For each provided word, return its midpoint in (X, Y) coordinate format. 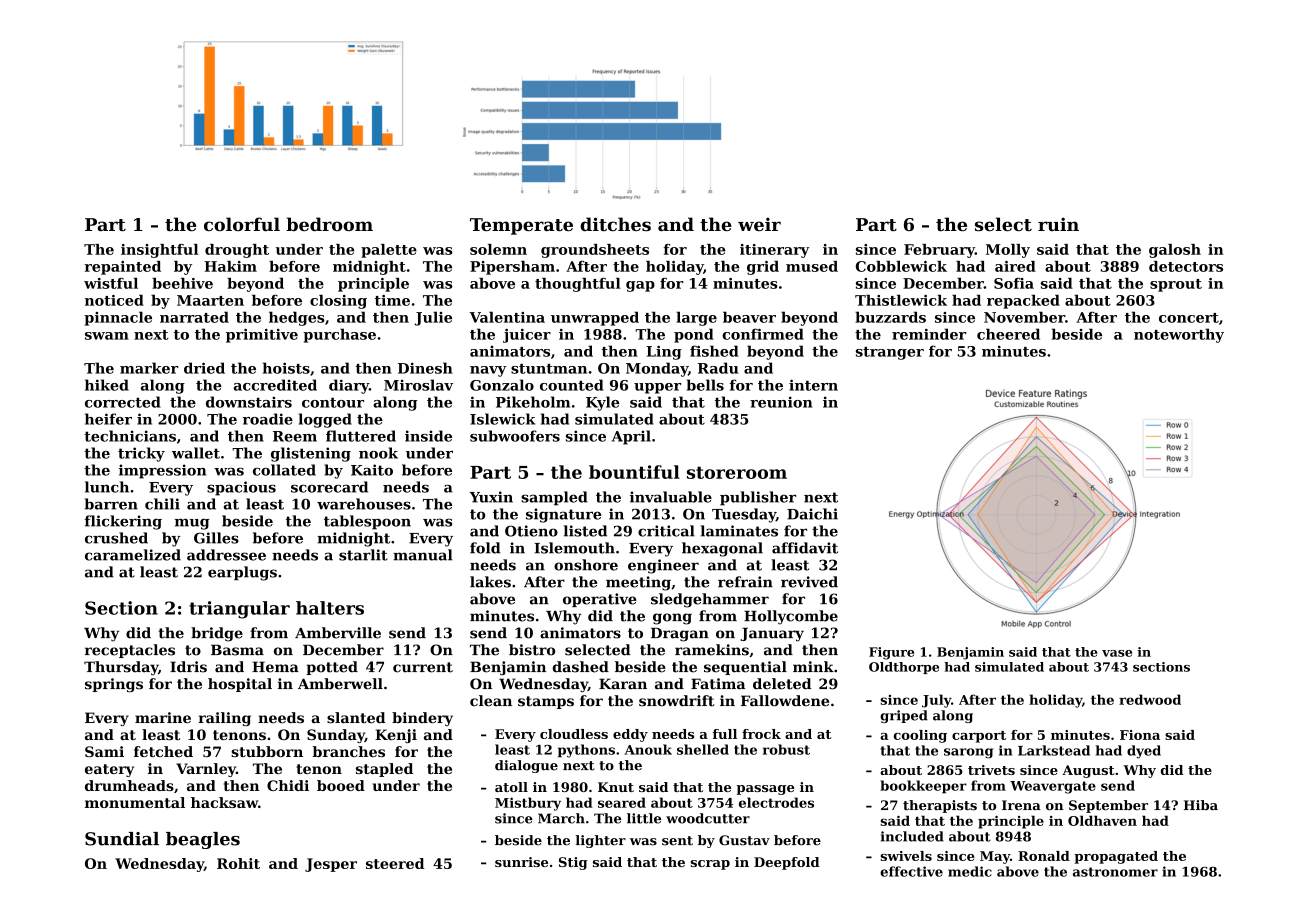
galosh (1175, 251)
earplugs (242, 573)
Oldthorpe (904, 668)
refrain (745, 582)
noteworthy (1179, 335)
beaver (749, 317)
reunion (781, 402)
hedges (297, 318)
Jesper (331, 865)
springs (114, 685)
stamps (546, 702)
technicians (130, 436)
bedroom (329, 224)
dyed (1144, 752)
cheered (1008, 334)
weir (759, 224)
